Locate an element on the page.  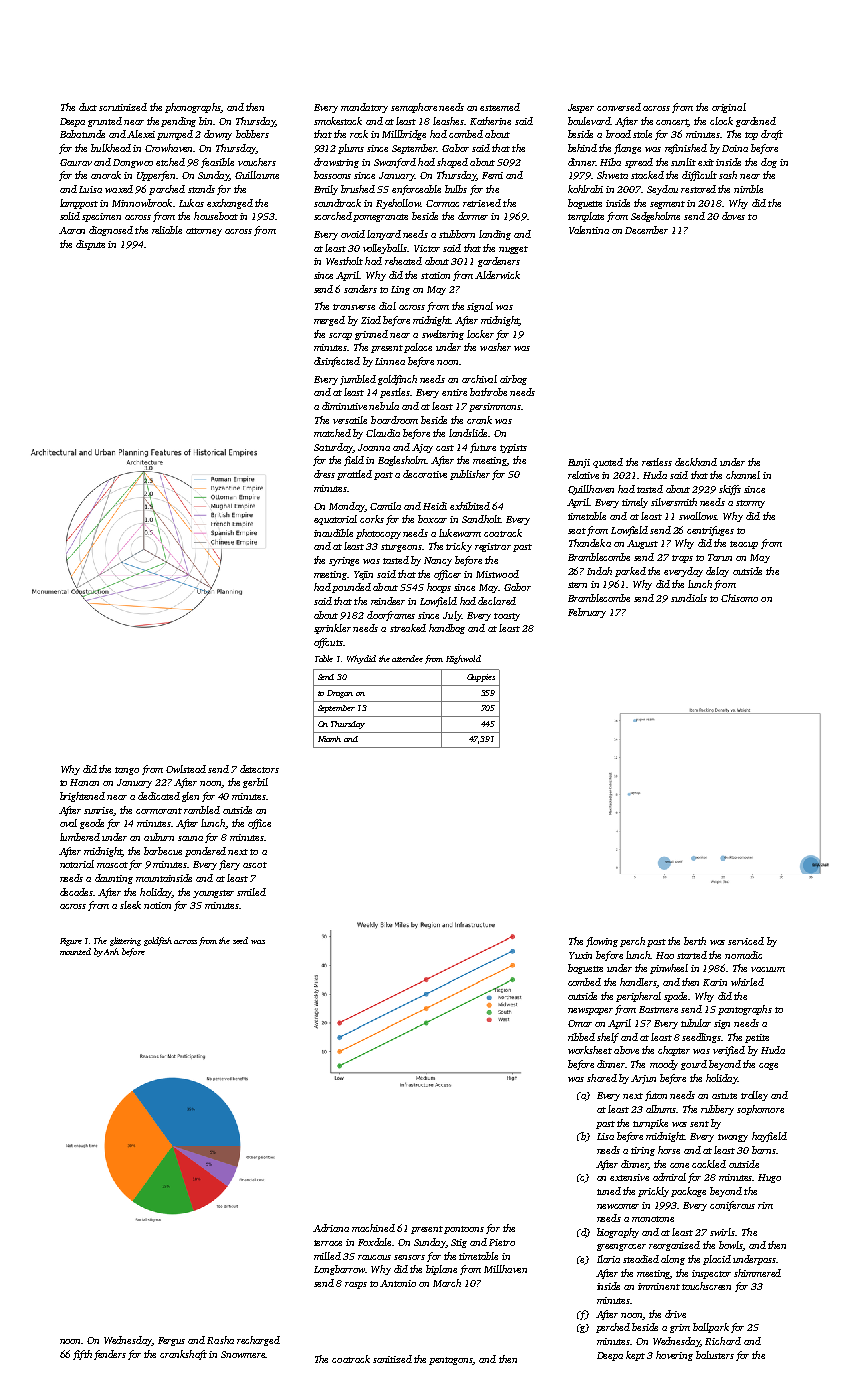
inaudible is located at coordinates (333, 533).
